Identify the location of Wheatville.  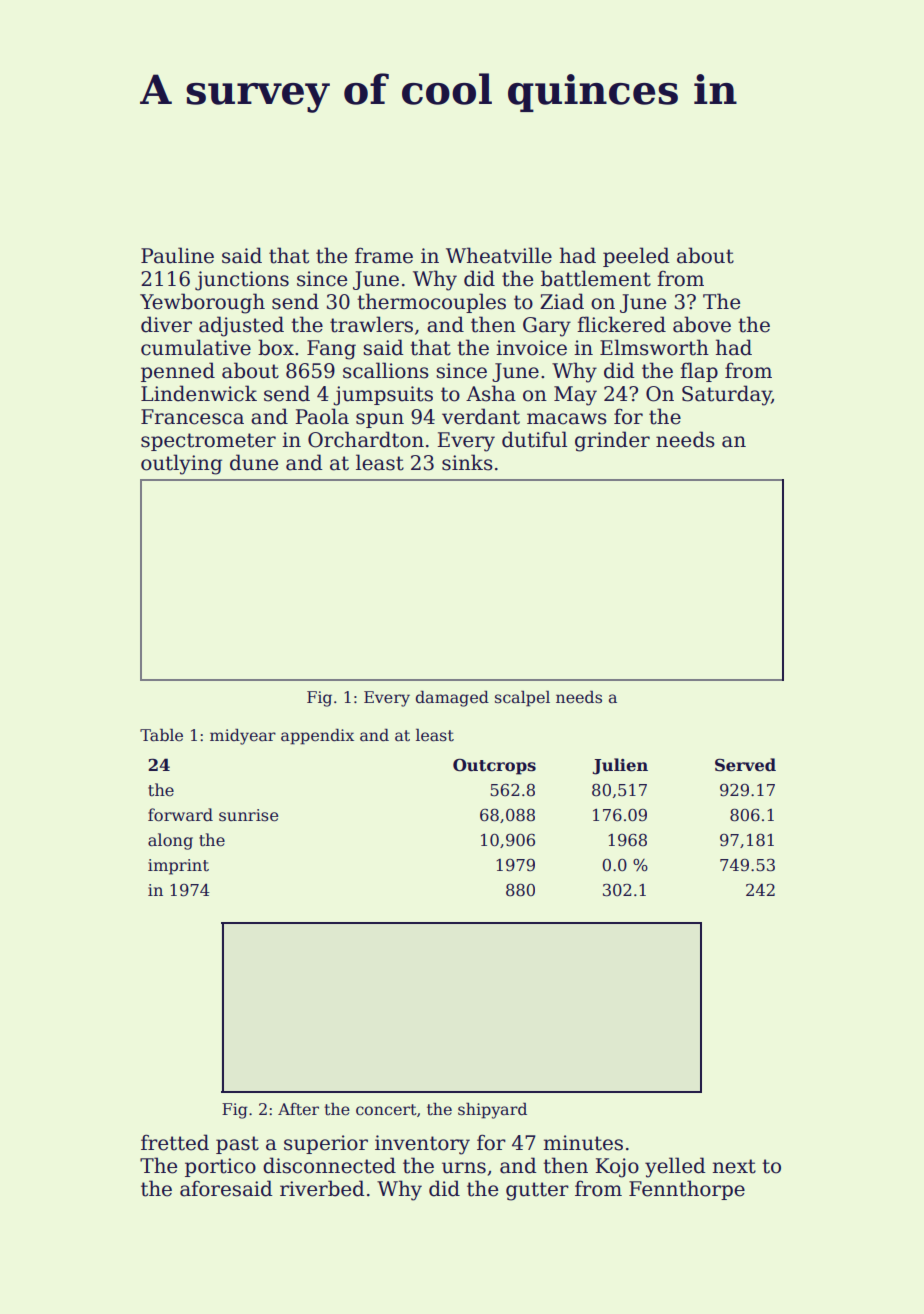
(499, 255).
